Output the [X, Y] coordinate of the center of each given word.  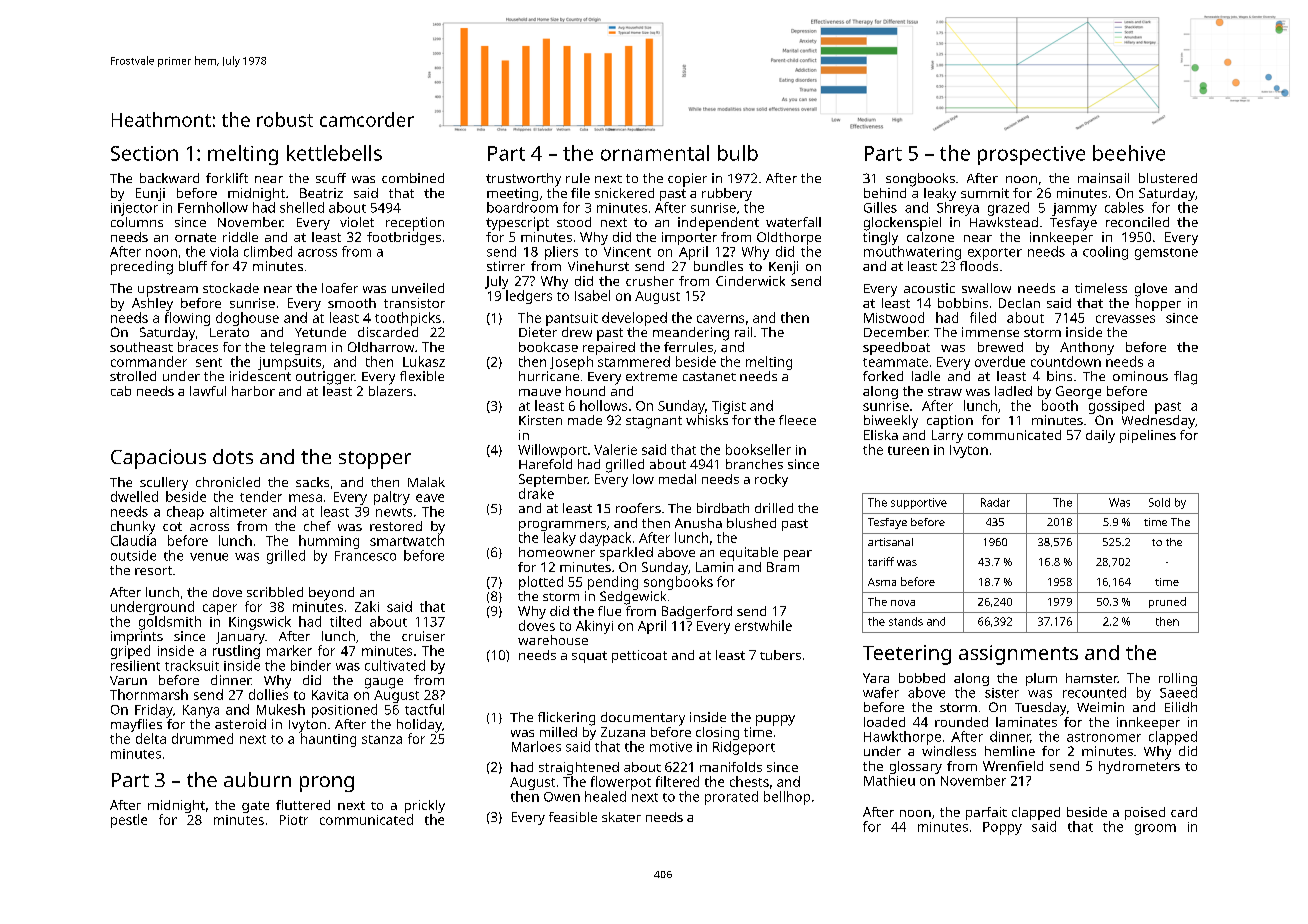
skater [621, 817]
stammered [634, 361]
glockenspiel [902, 224]
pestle [129, 821]
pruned [1167, 602]
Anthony [1087, 348]
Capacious [158, 459]
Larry [947, 436]
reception [415, 224]
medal [677, 479]
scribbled [275, 592]
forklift [227, 178]
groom [1155, 829]
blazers [390, 391]
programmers [562, 526]
